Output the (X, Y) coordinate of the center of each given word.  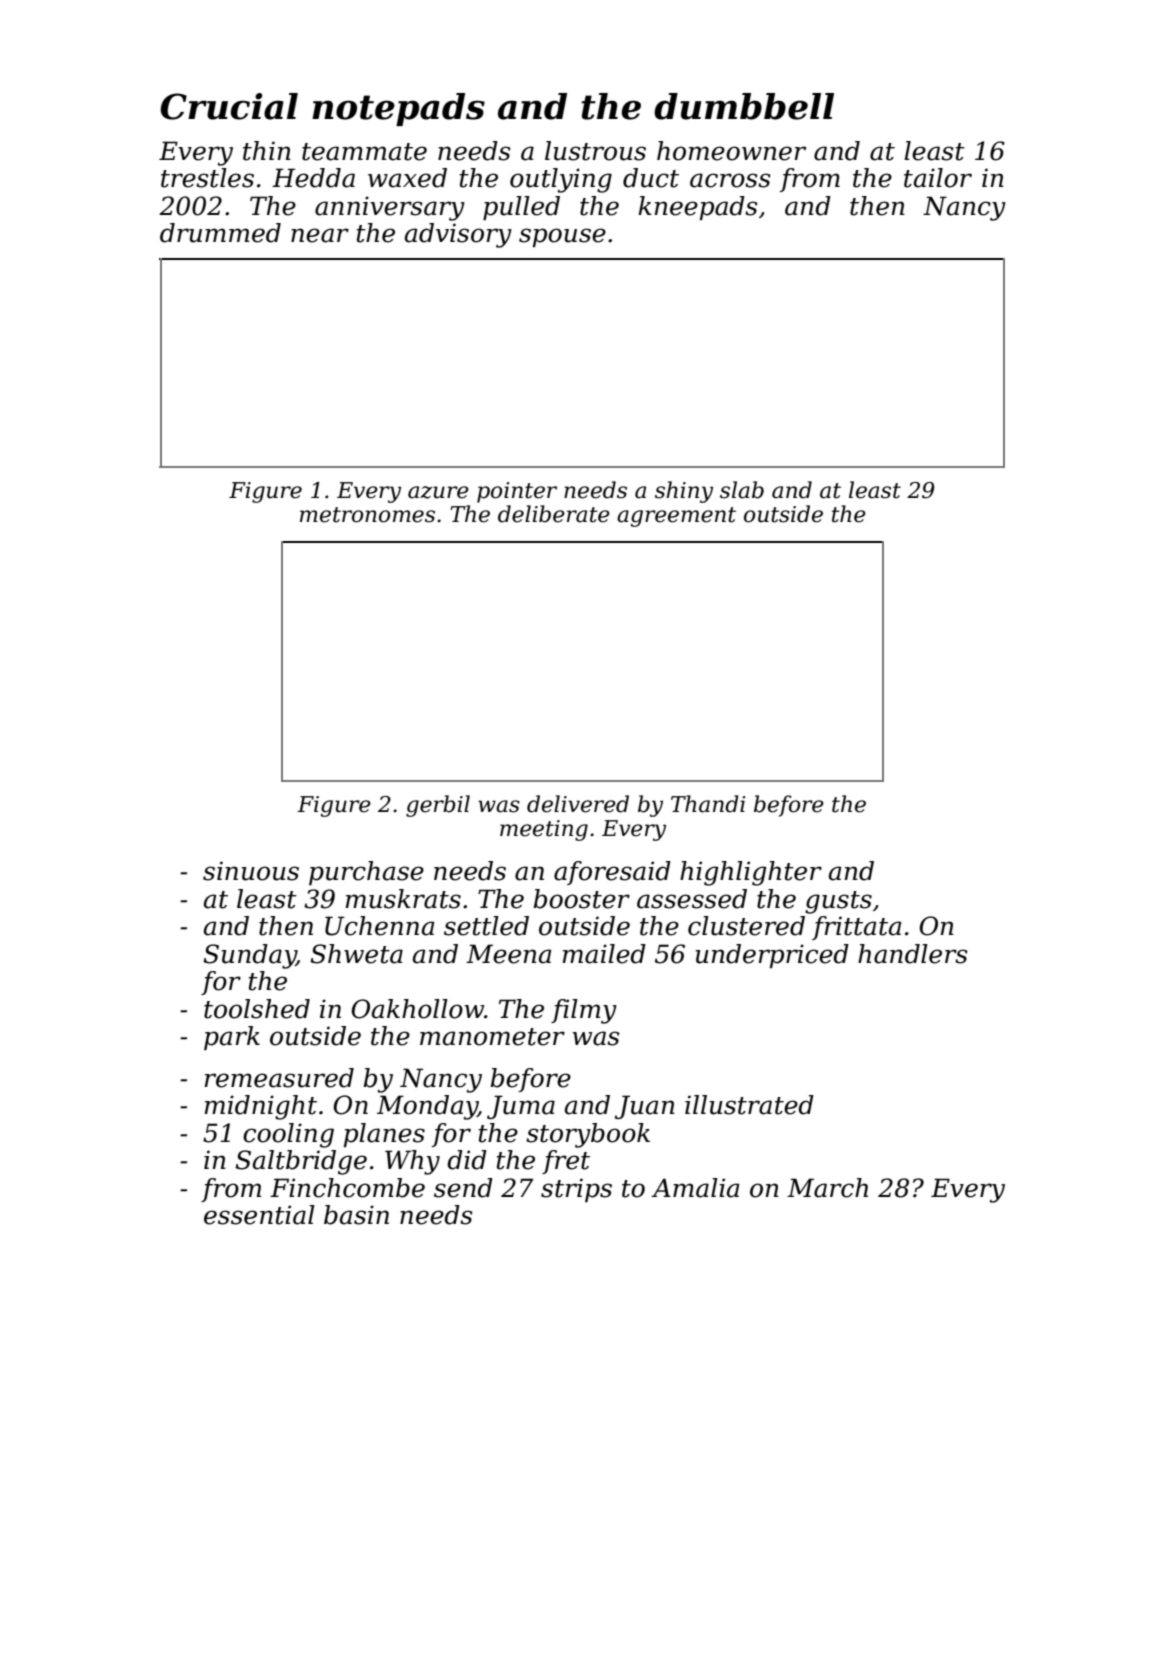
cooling (288, 1135)
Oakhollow (417, 1009)
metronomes (367, 515)
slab (742, 490)
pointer (517, 492)
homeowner (731, 151)
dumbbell (744, 106)
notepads (398, 109)
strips (576, 1190)
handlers (913, 954)
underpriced (772, 956)
